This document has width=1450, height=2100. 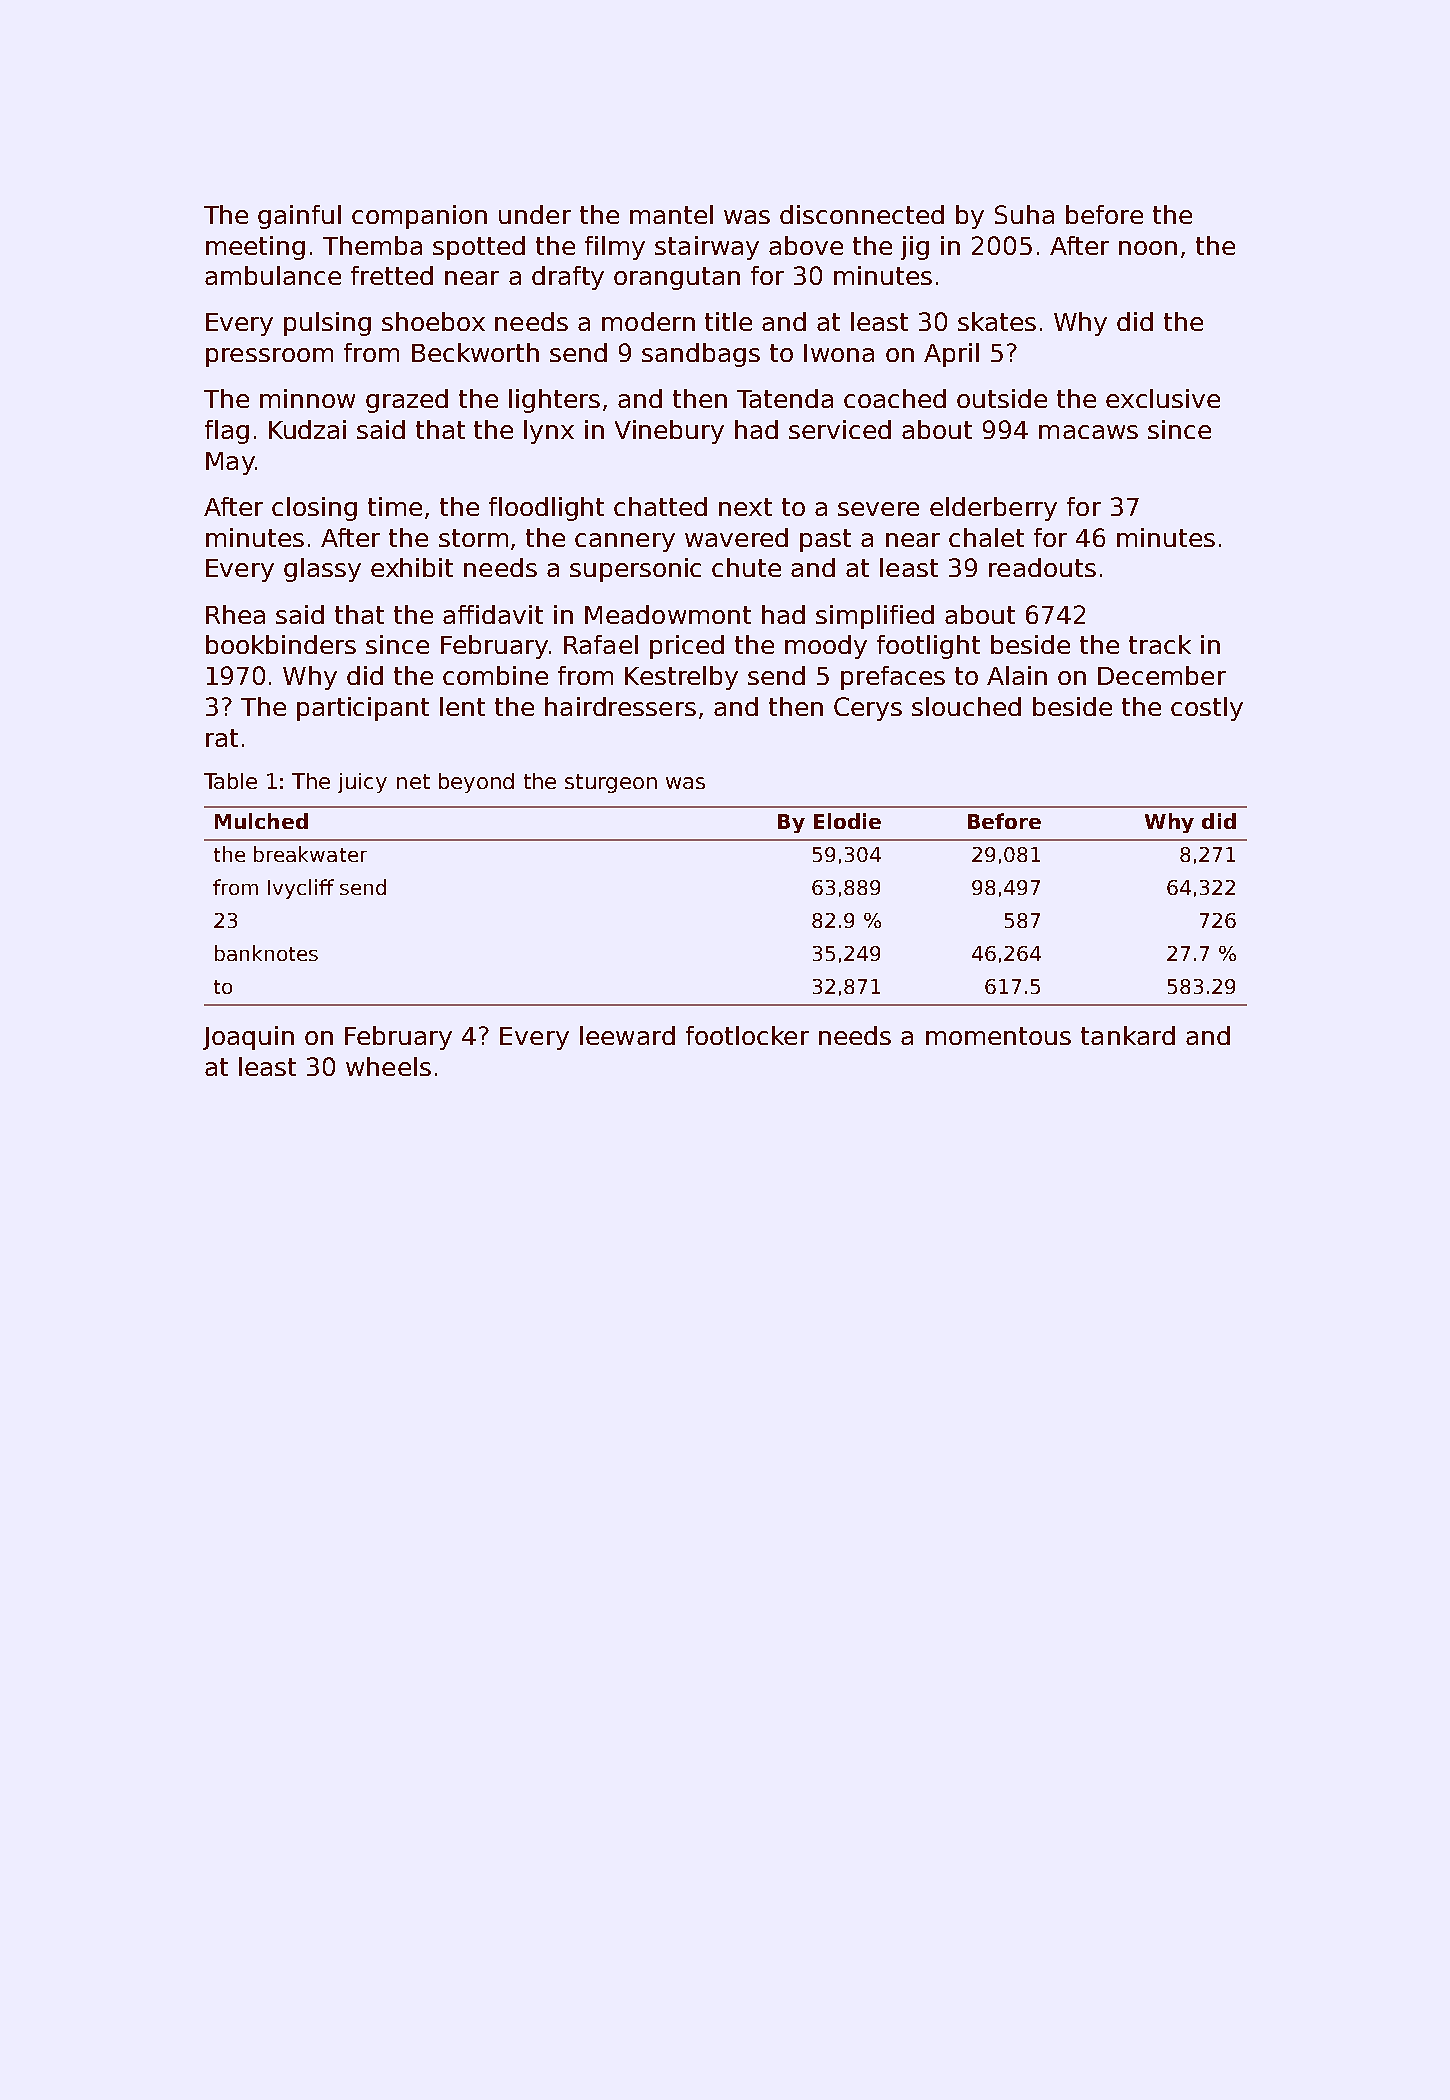 What do you see at coordinates (1160, 644) in the document?
I see `track` at bounding box center [1160, 644].
